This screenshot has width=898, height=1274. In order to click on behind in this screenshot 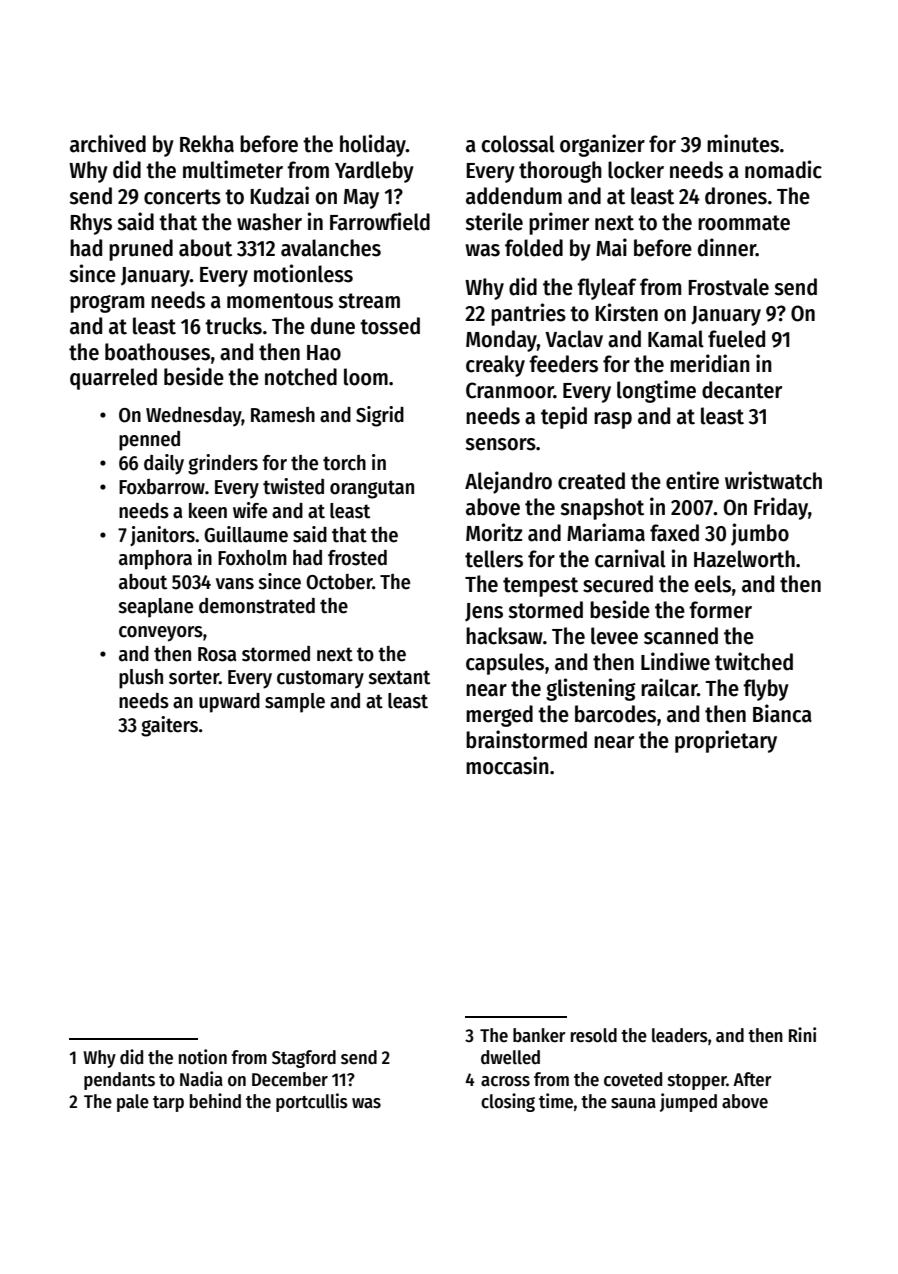, I will do `click(215, 1101)`.
